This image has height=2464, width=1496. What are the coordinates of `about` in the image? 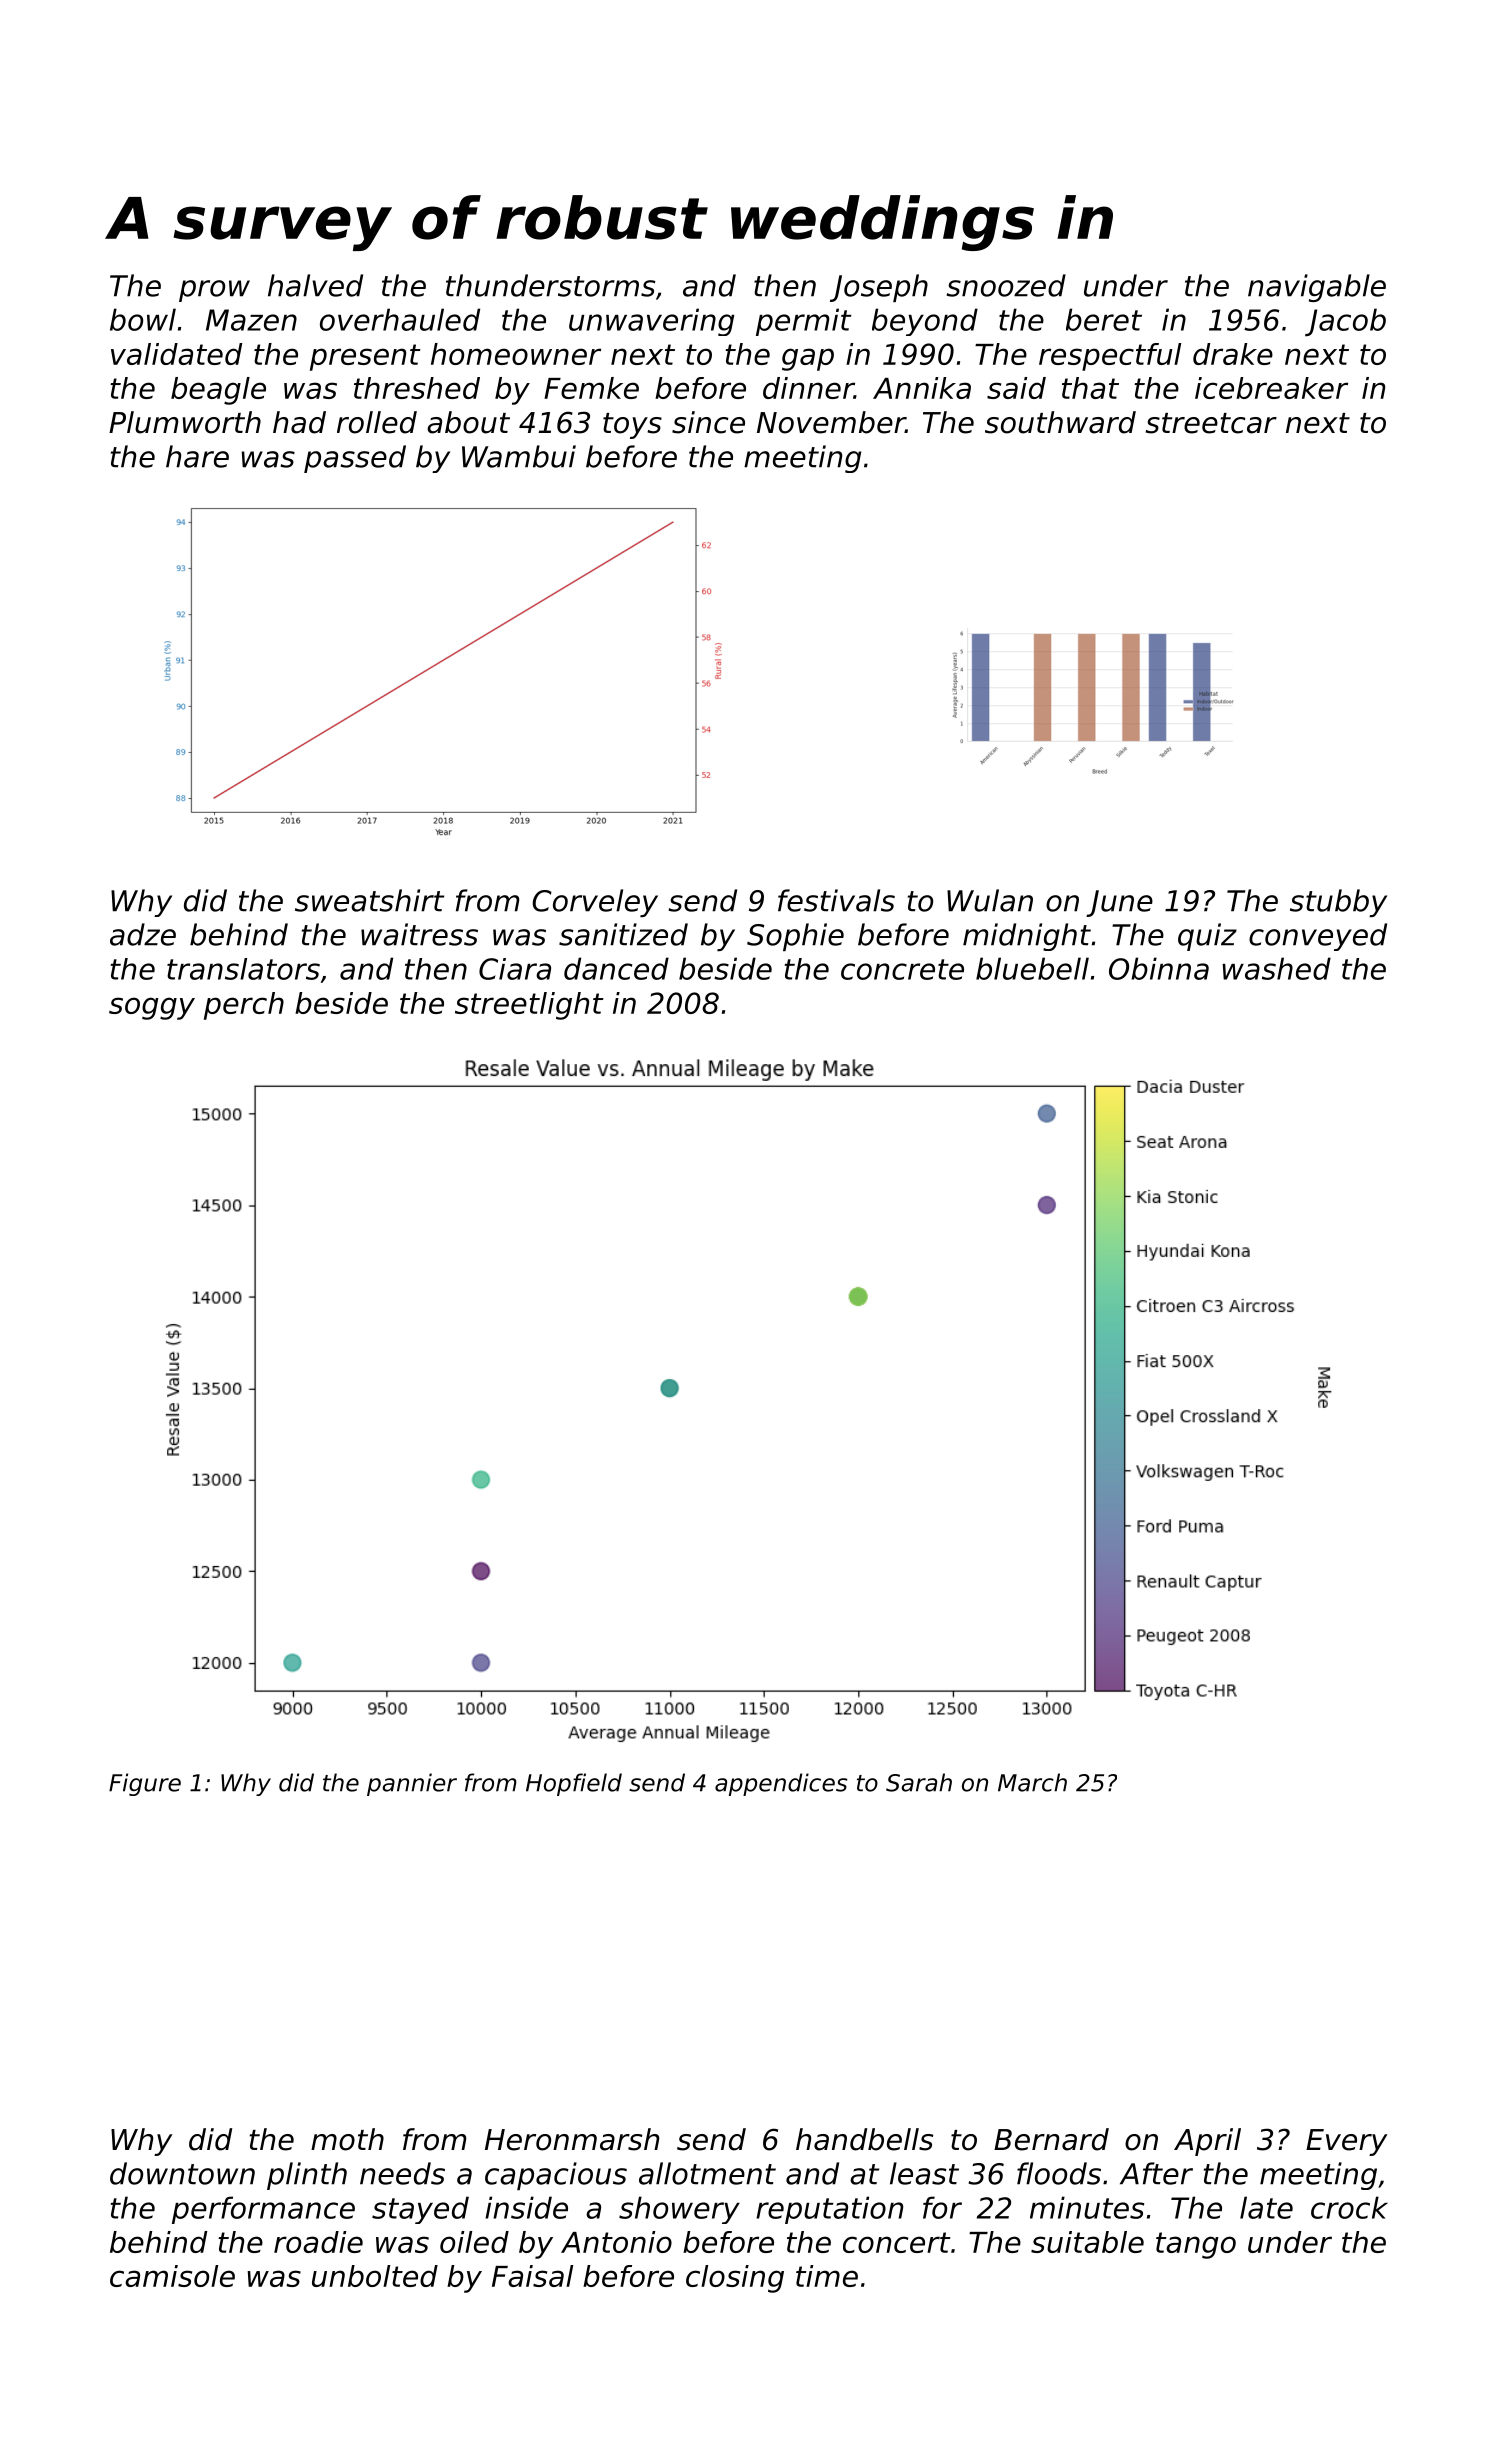 It's located at (468, 422).
